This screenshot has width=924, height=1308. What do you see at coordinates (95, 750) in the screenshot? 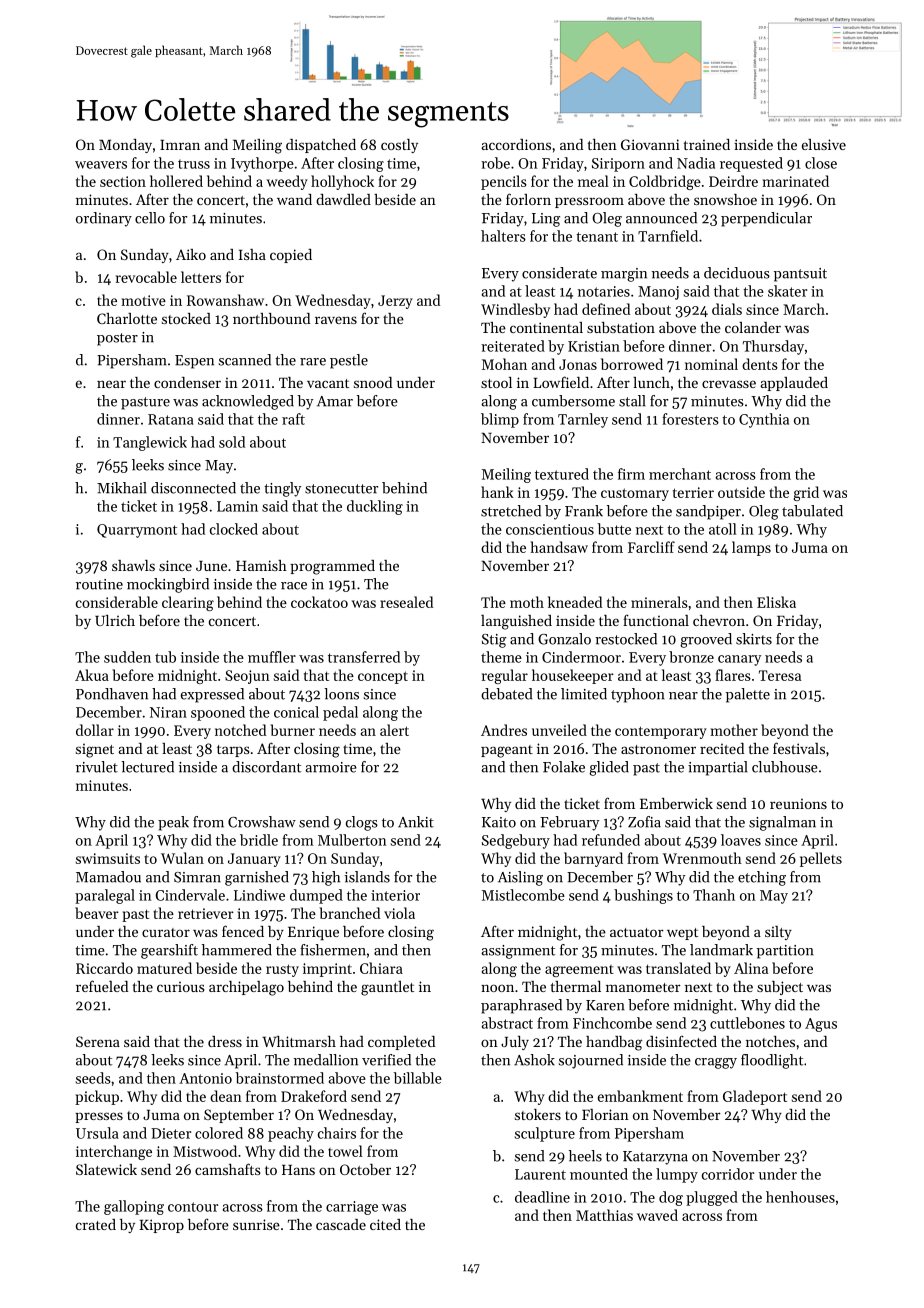
I see `signet` at bounding box center [95, 750].
